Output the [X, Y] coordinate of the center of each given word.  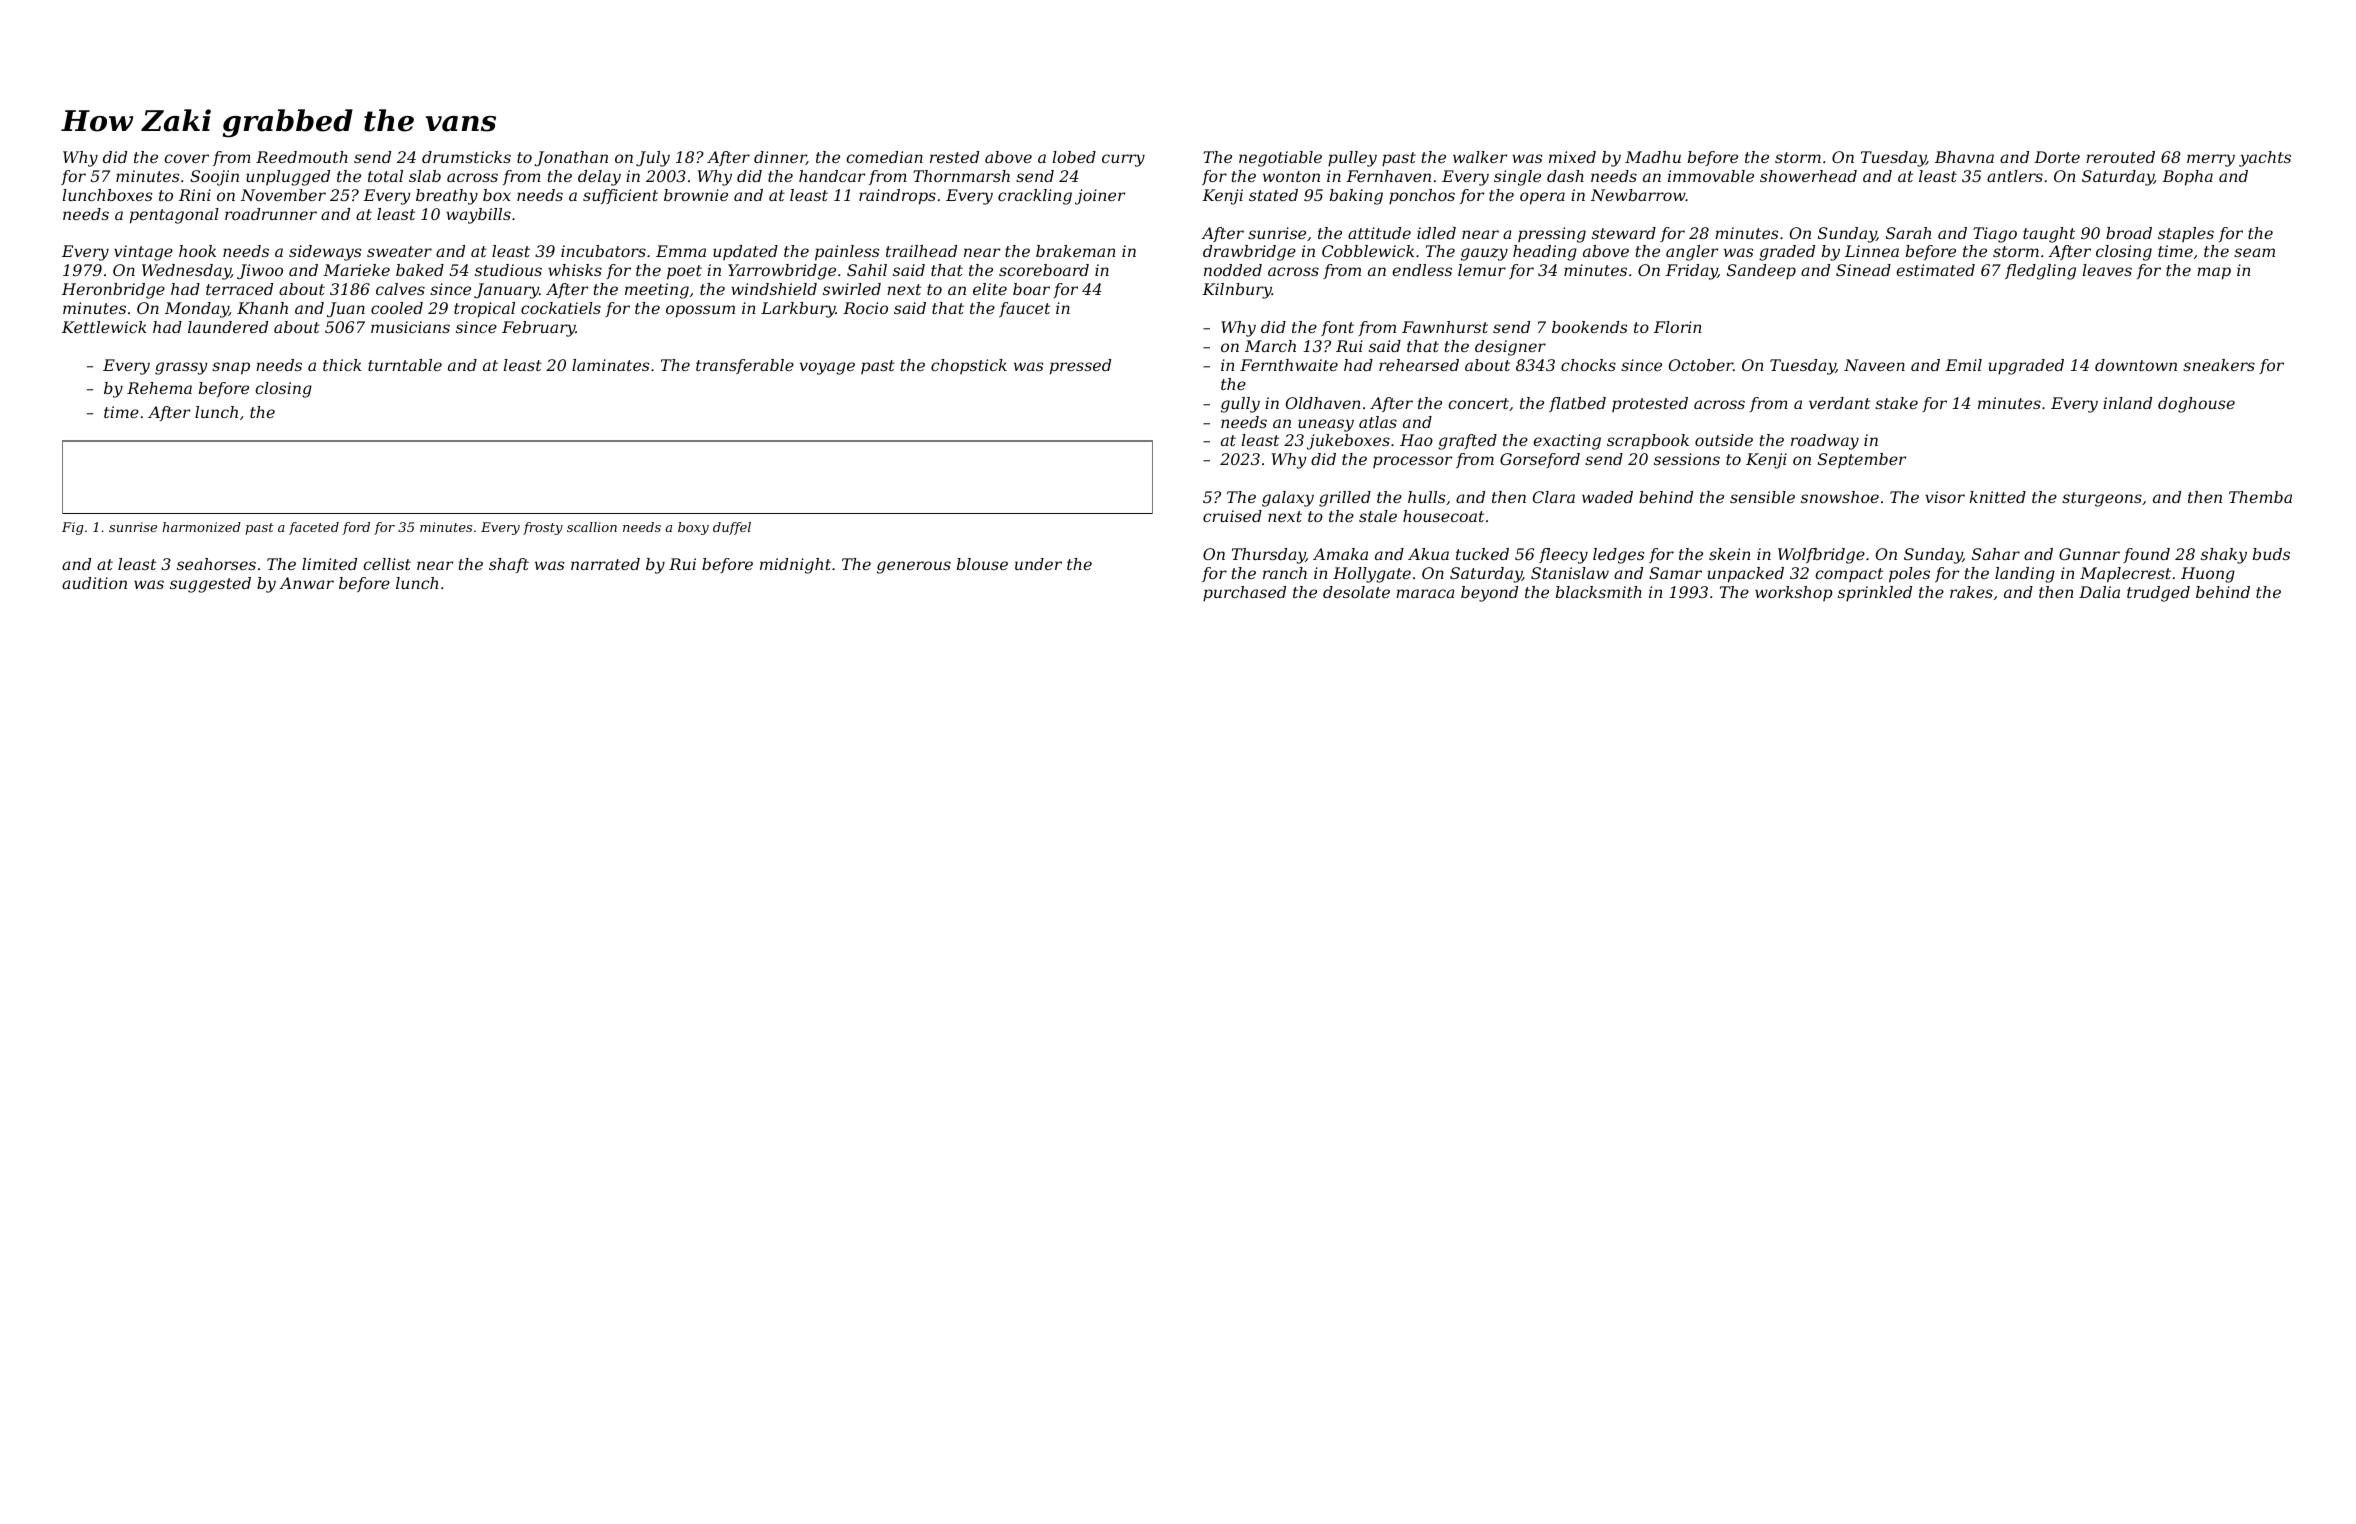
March [1270, 346]
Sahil [867, 270]
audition [94, 583]
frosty [543, 528]
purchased [1244, 594]
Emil [1963, 365]
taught [2049, 235]
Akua [1428, 554]
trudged [2158, 594]
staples [2186, 234]
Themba [2260, 497]
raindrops [897, 197]
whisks [575, 270]
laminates [610, 365]
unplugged [288, 178]
